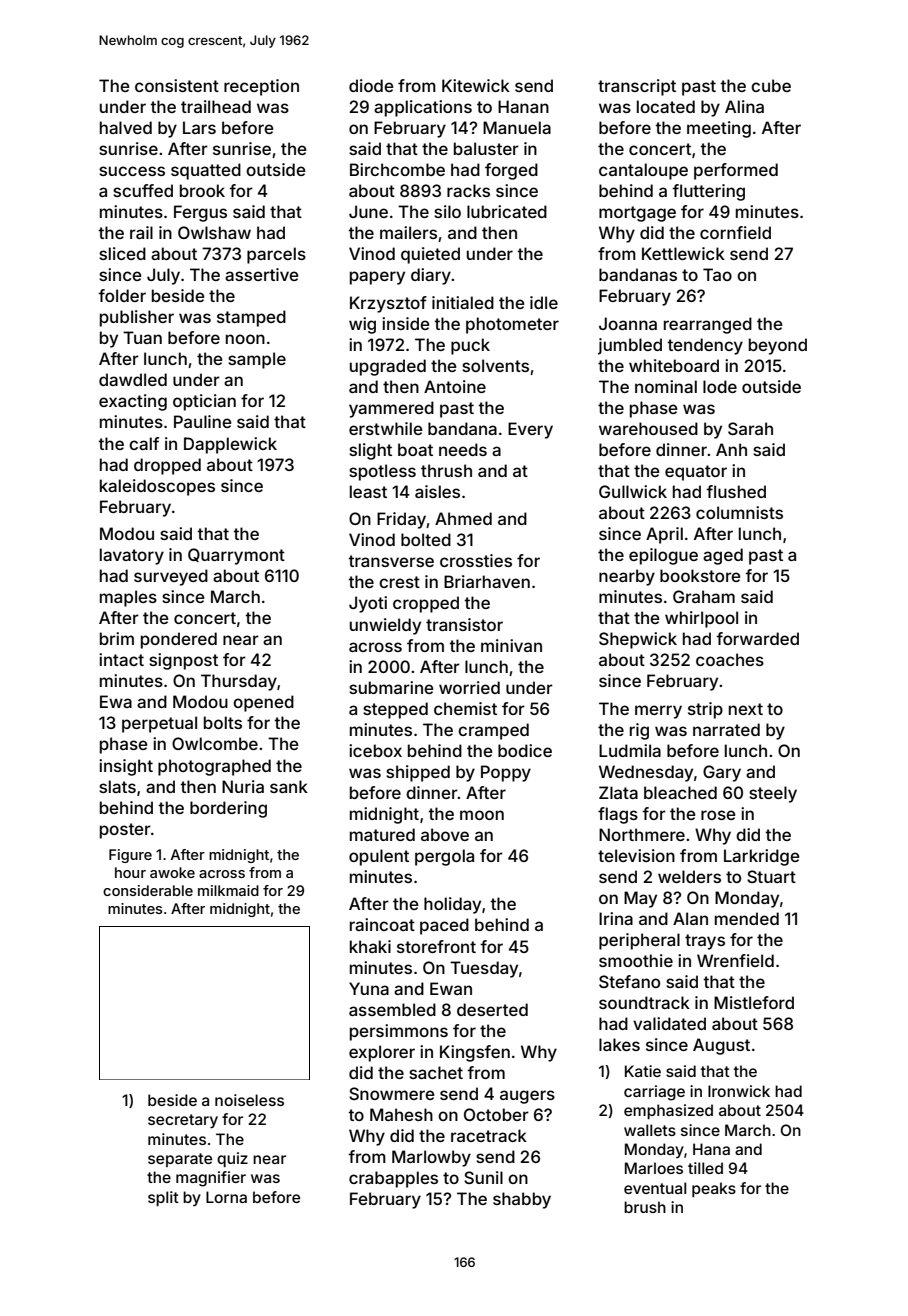  What do you see at coordinates (717, 274) in the screenshot?
I see `Tao` at bounding box center [717, 274].
